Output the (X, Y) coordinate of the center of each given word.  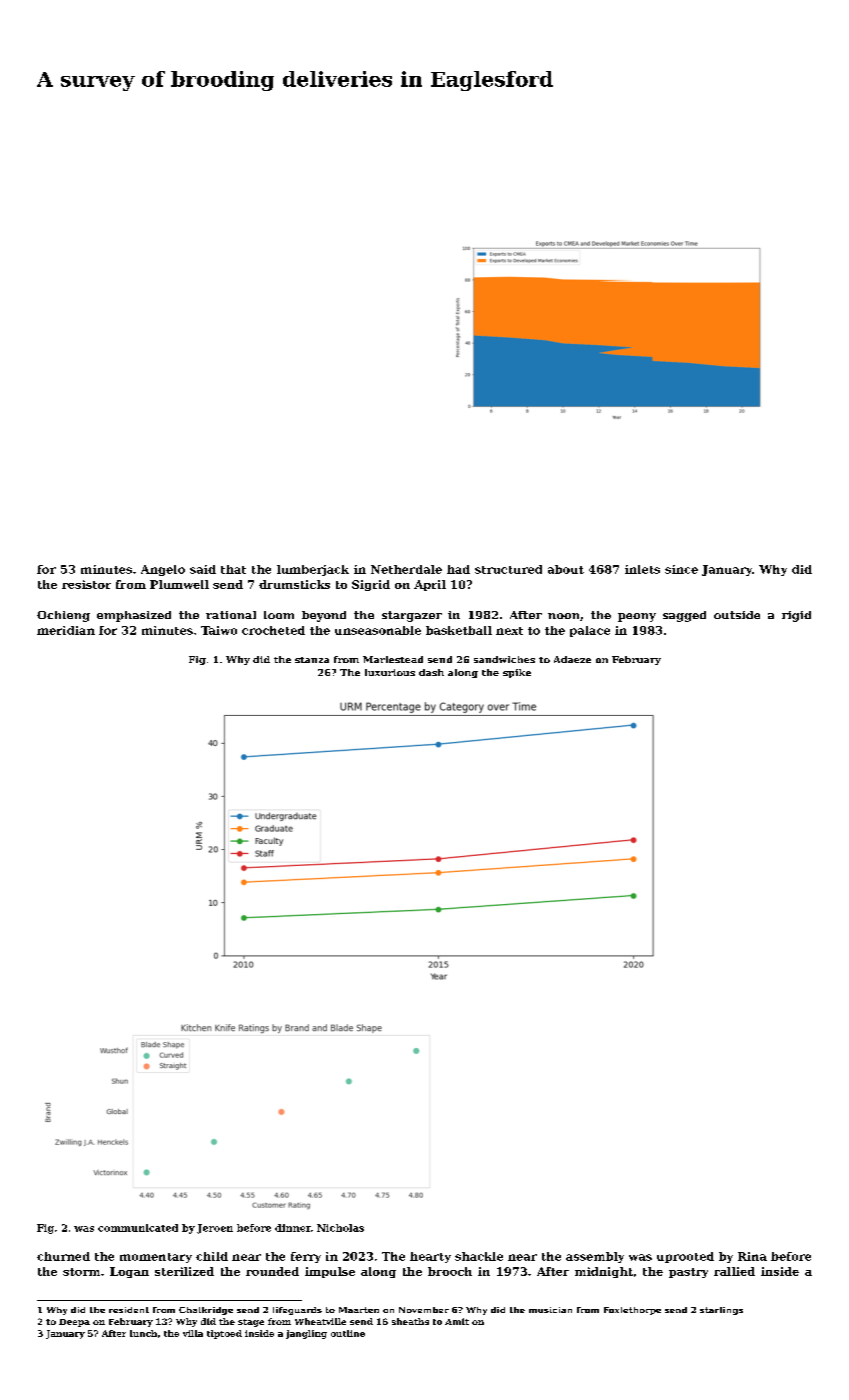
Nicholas (340, 1228)
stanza (312, 660)
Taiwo (219, 630)
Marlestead (393, 659)
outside (737, 615)
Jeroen (215, 1229)
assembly (595, 1257)
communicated (138, 1228)
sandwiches (504, 659)
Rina (752, 1256)
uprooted (685, 1257)
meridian (66, 630)
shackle (479, 1256)
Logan (129, 1272)
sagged (684, 616)
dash (431, 672)
